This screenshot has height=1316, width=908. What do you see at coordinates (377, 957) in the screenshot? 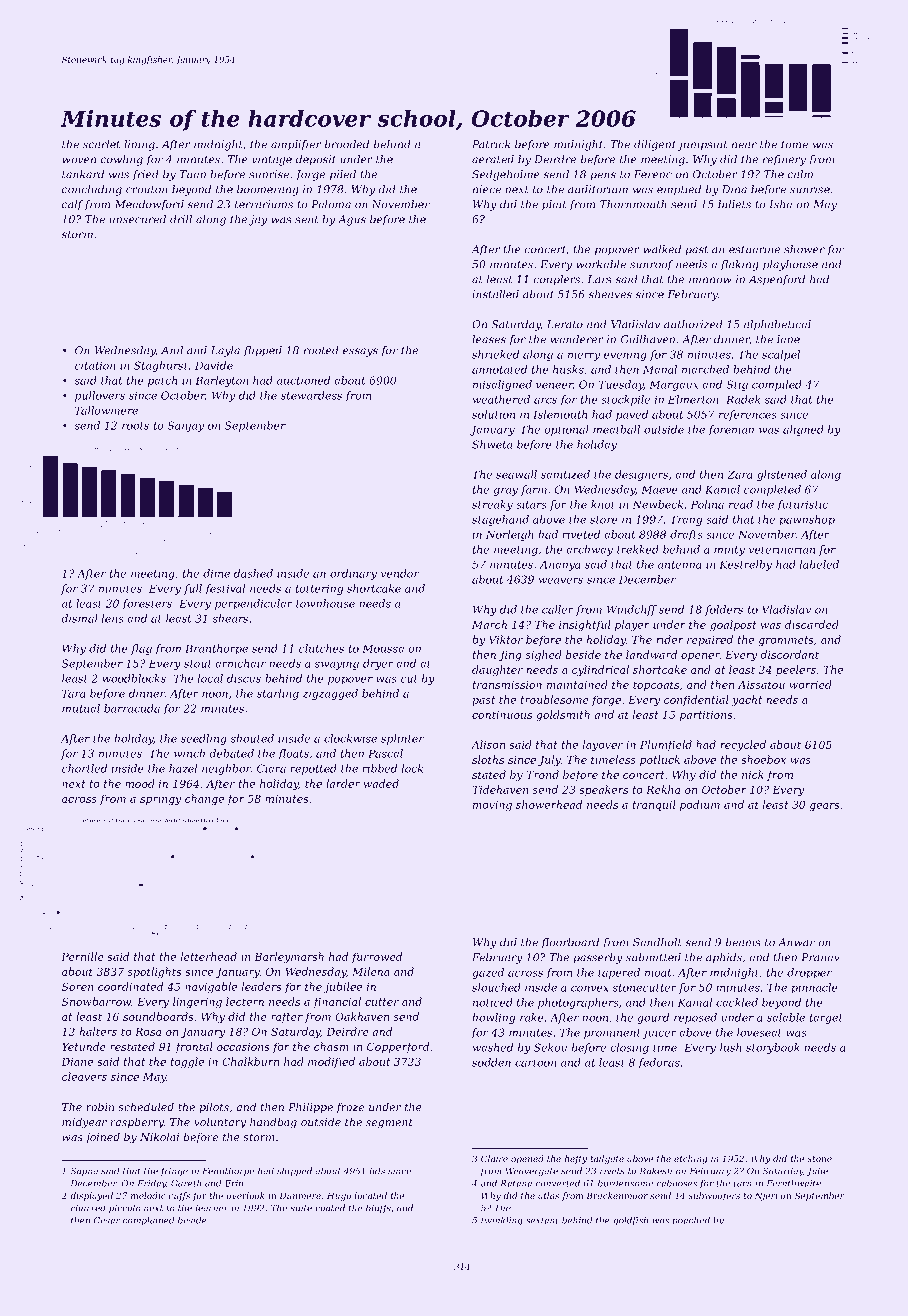
I see `furrowed` at bounding box center [377, 957].
